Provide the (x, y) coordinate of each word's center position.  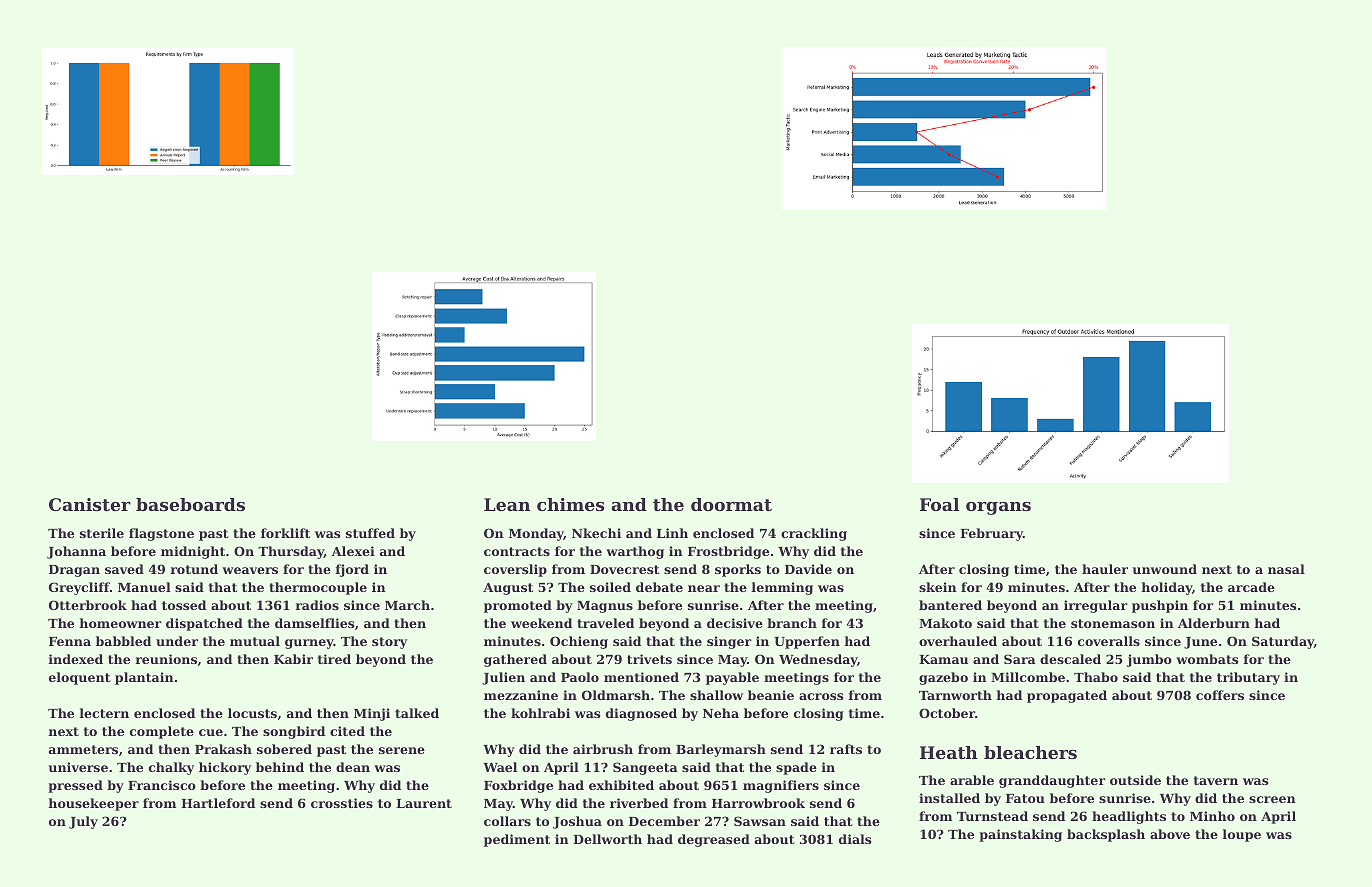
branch (792, 623)
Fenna (70, 641)
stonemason (1113, 623)
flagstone (161, 534)
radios (317, 605)
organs (998, 508)
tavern (1216, 780)
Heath (949, 752)
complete (162, 732)
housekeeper (94, 804)
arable (972, 780)
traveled (605, 623)
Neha (721, 713)
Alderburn (1214, 623)
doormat (731, 504)
